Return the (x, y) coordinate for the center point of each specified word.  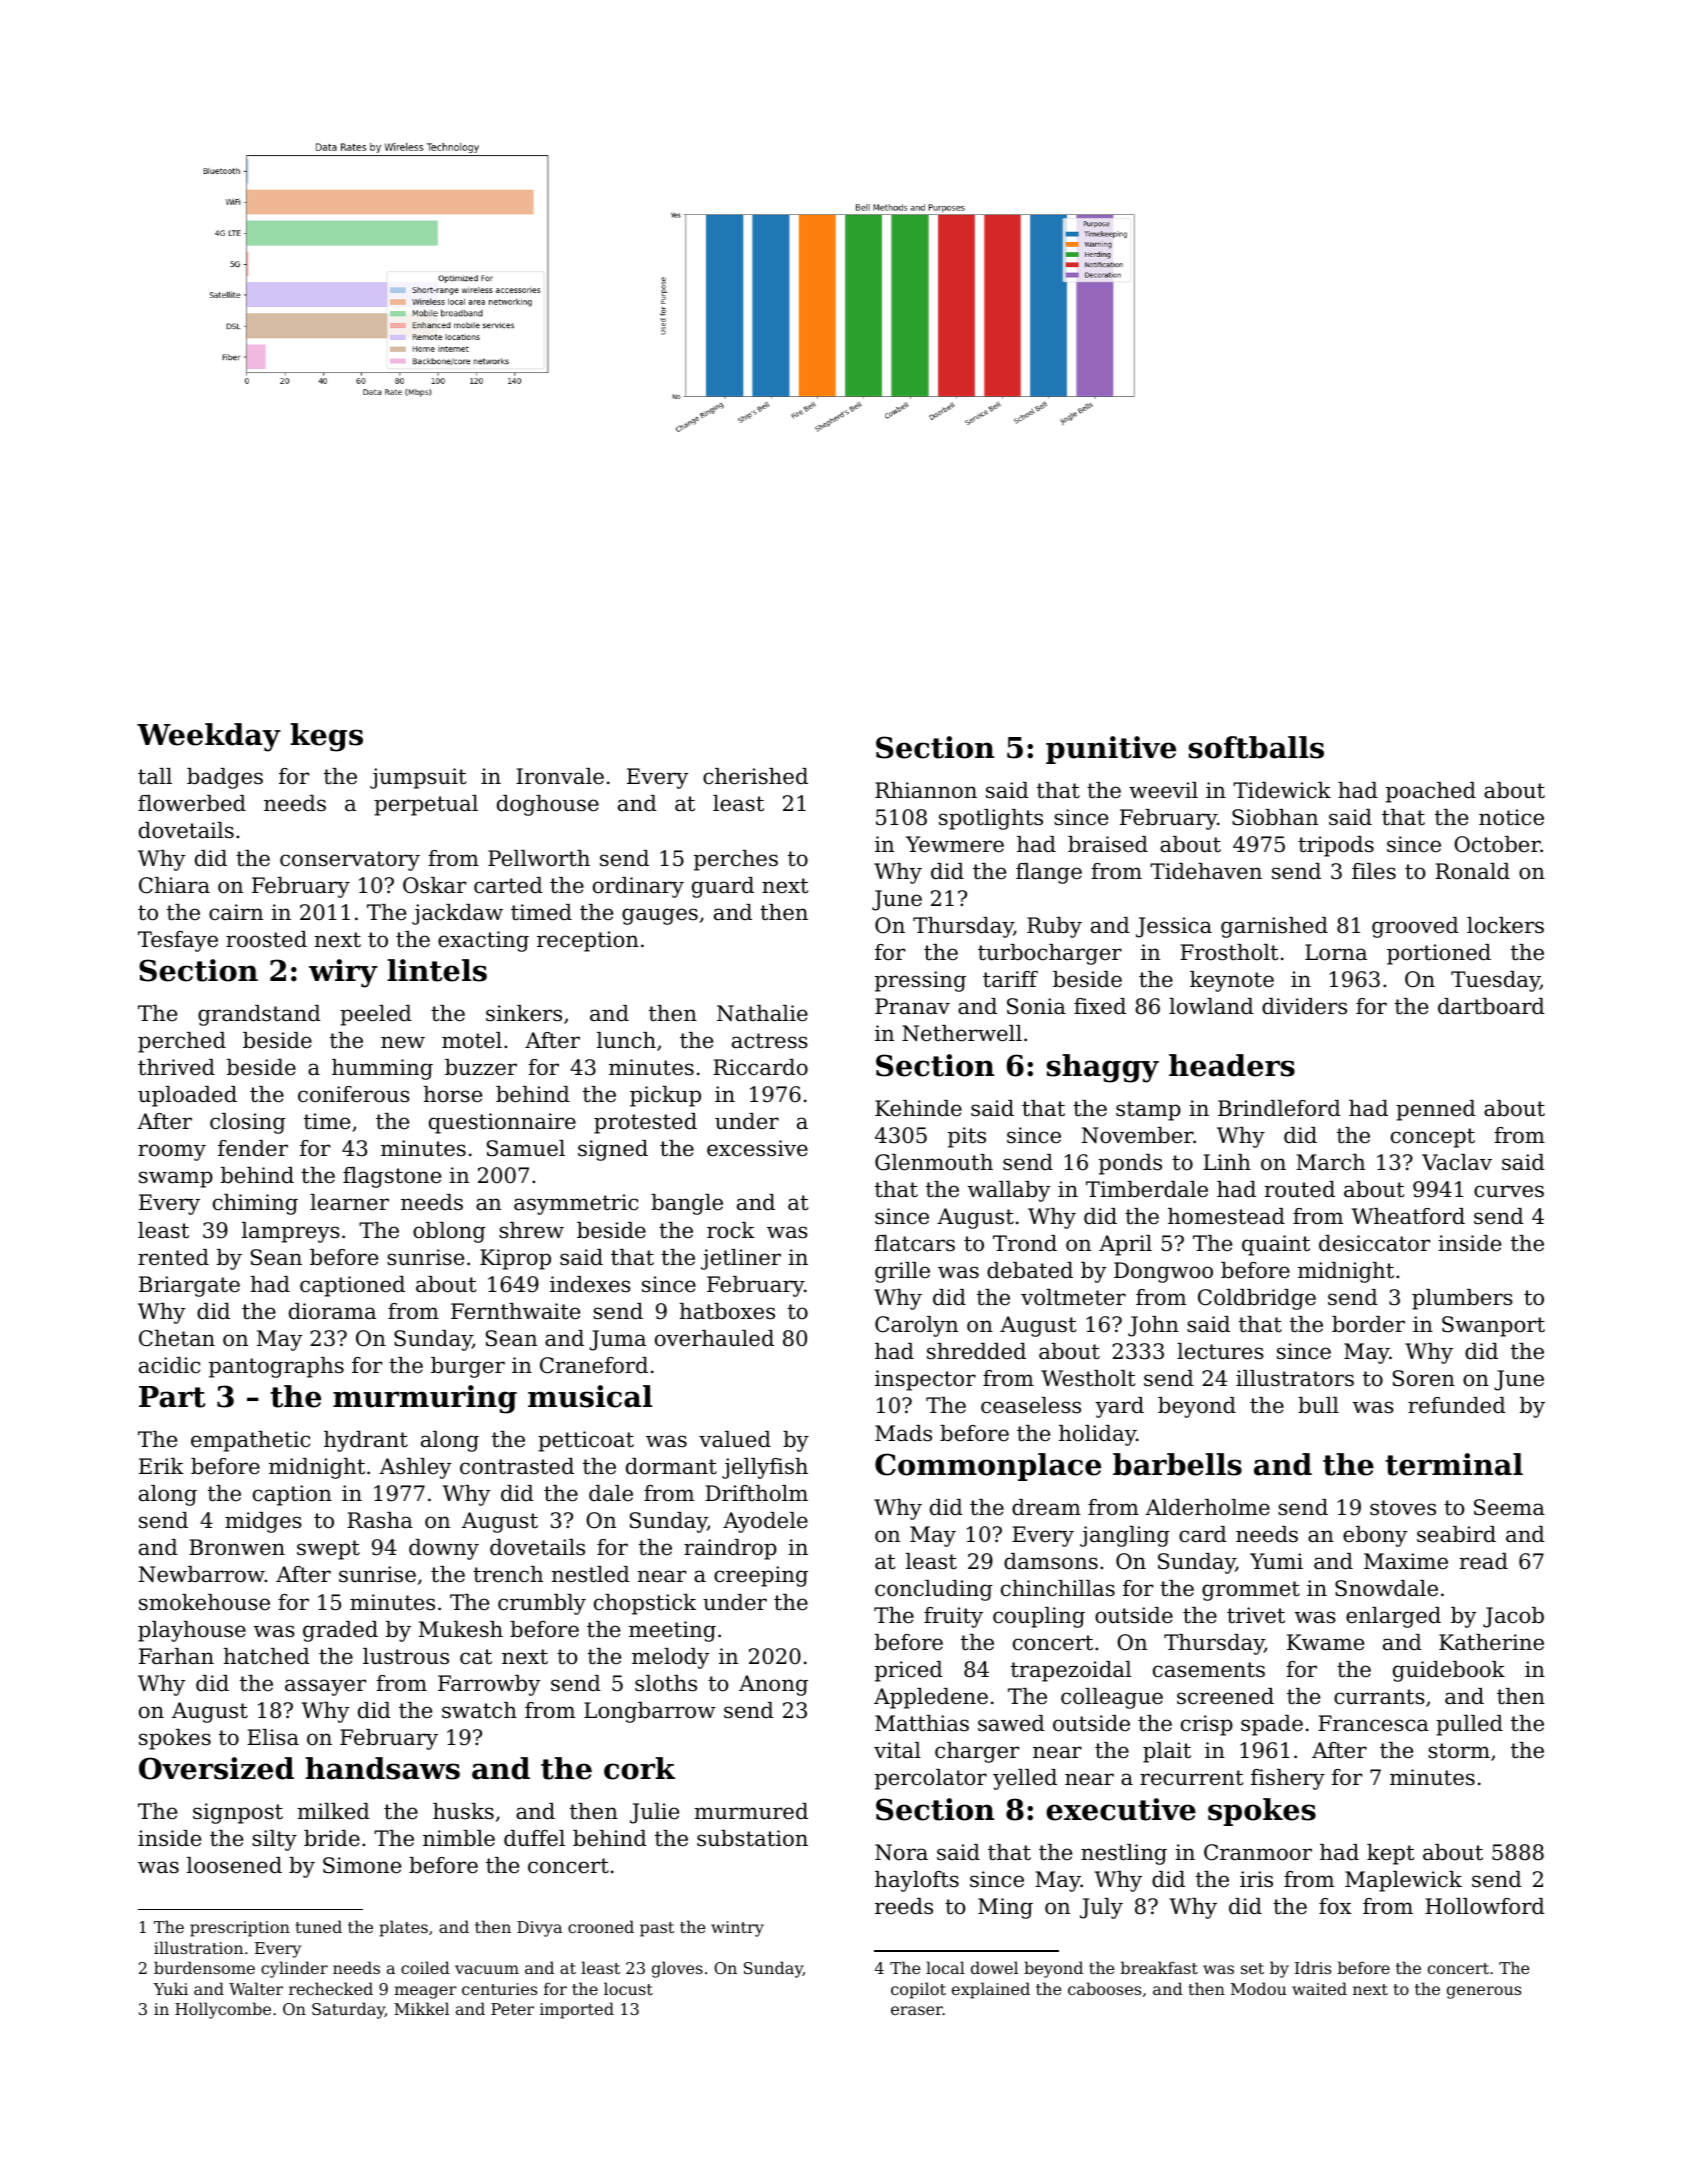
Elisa (273, 1737)
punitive (1111, 750)
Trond (1025, 1243)
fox (1335, 1906)
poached (1431, 792)
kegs (326, 737)
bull (1318, 1405)
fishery (1288, 1779)
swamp (176, 1179)
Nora (901, 1852)
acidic (169, 1365)
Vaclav (1457, 1162)
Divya (539, 1929)
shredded (976, 1351)
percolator (931, 1779)
